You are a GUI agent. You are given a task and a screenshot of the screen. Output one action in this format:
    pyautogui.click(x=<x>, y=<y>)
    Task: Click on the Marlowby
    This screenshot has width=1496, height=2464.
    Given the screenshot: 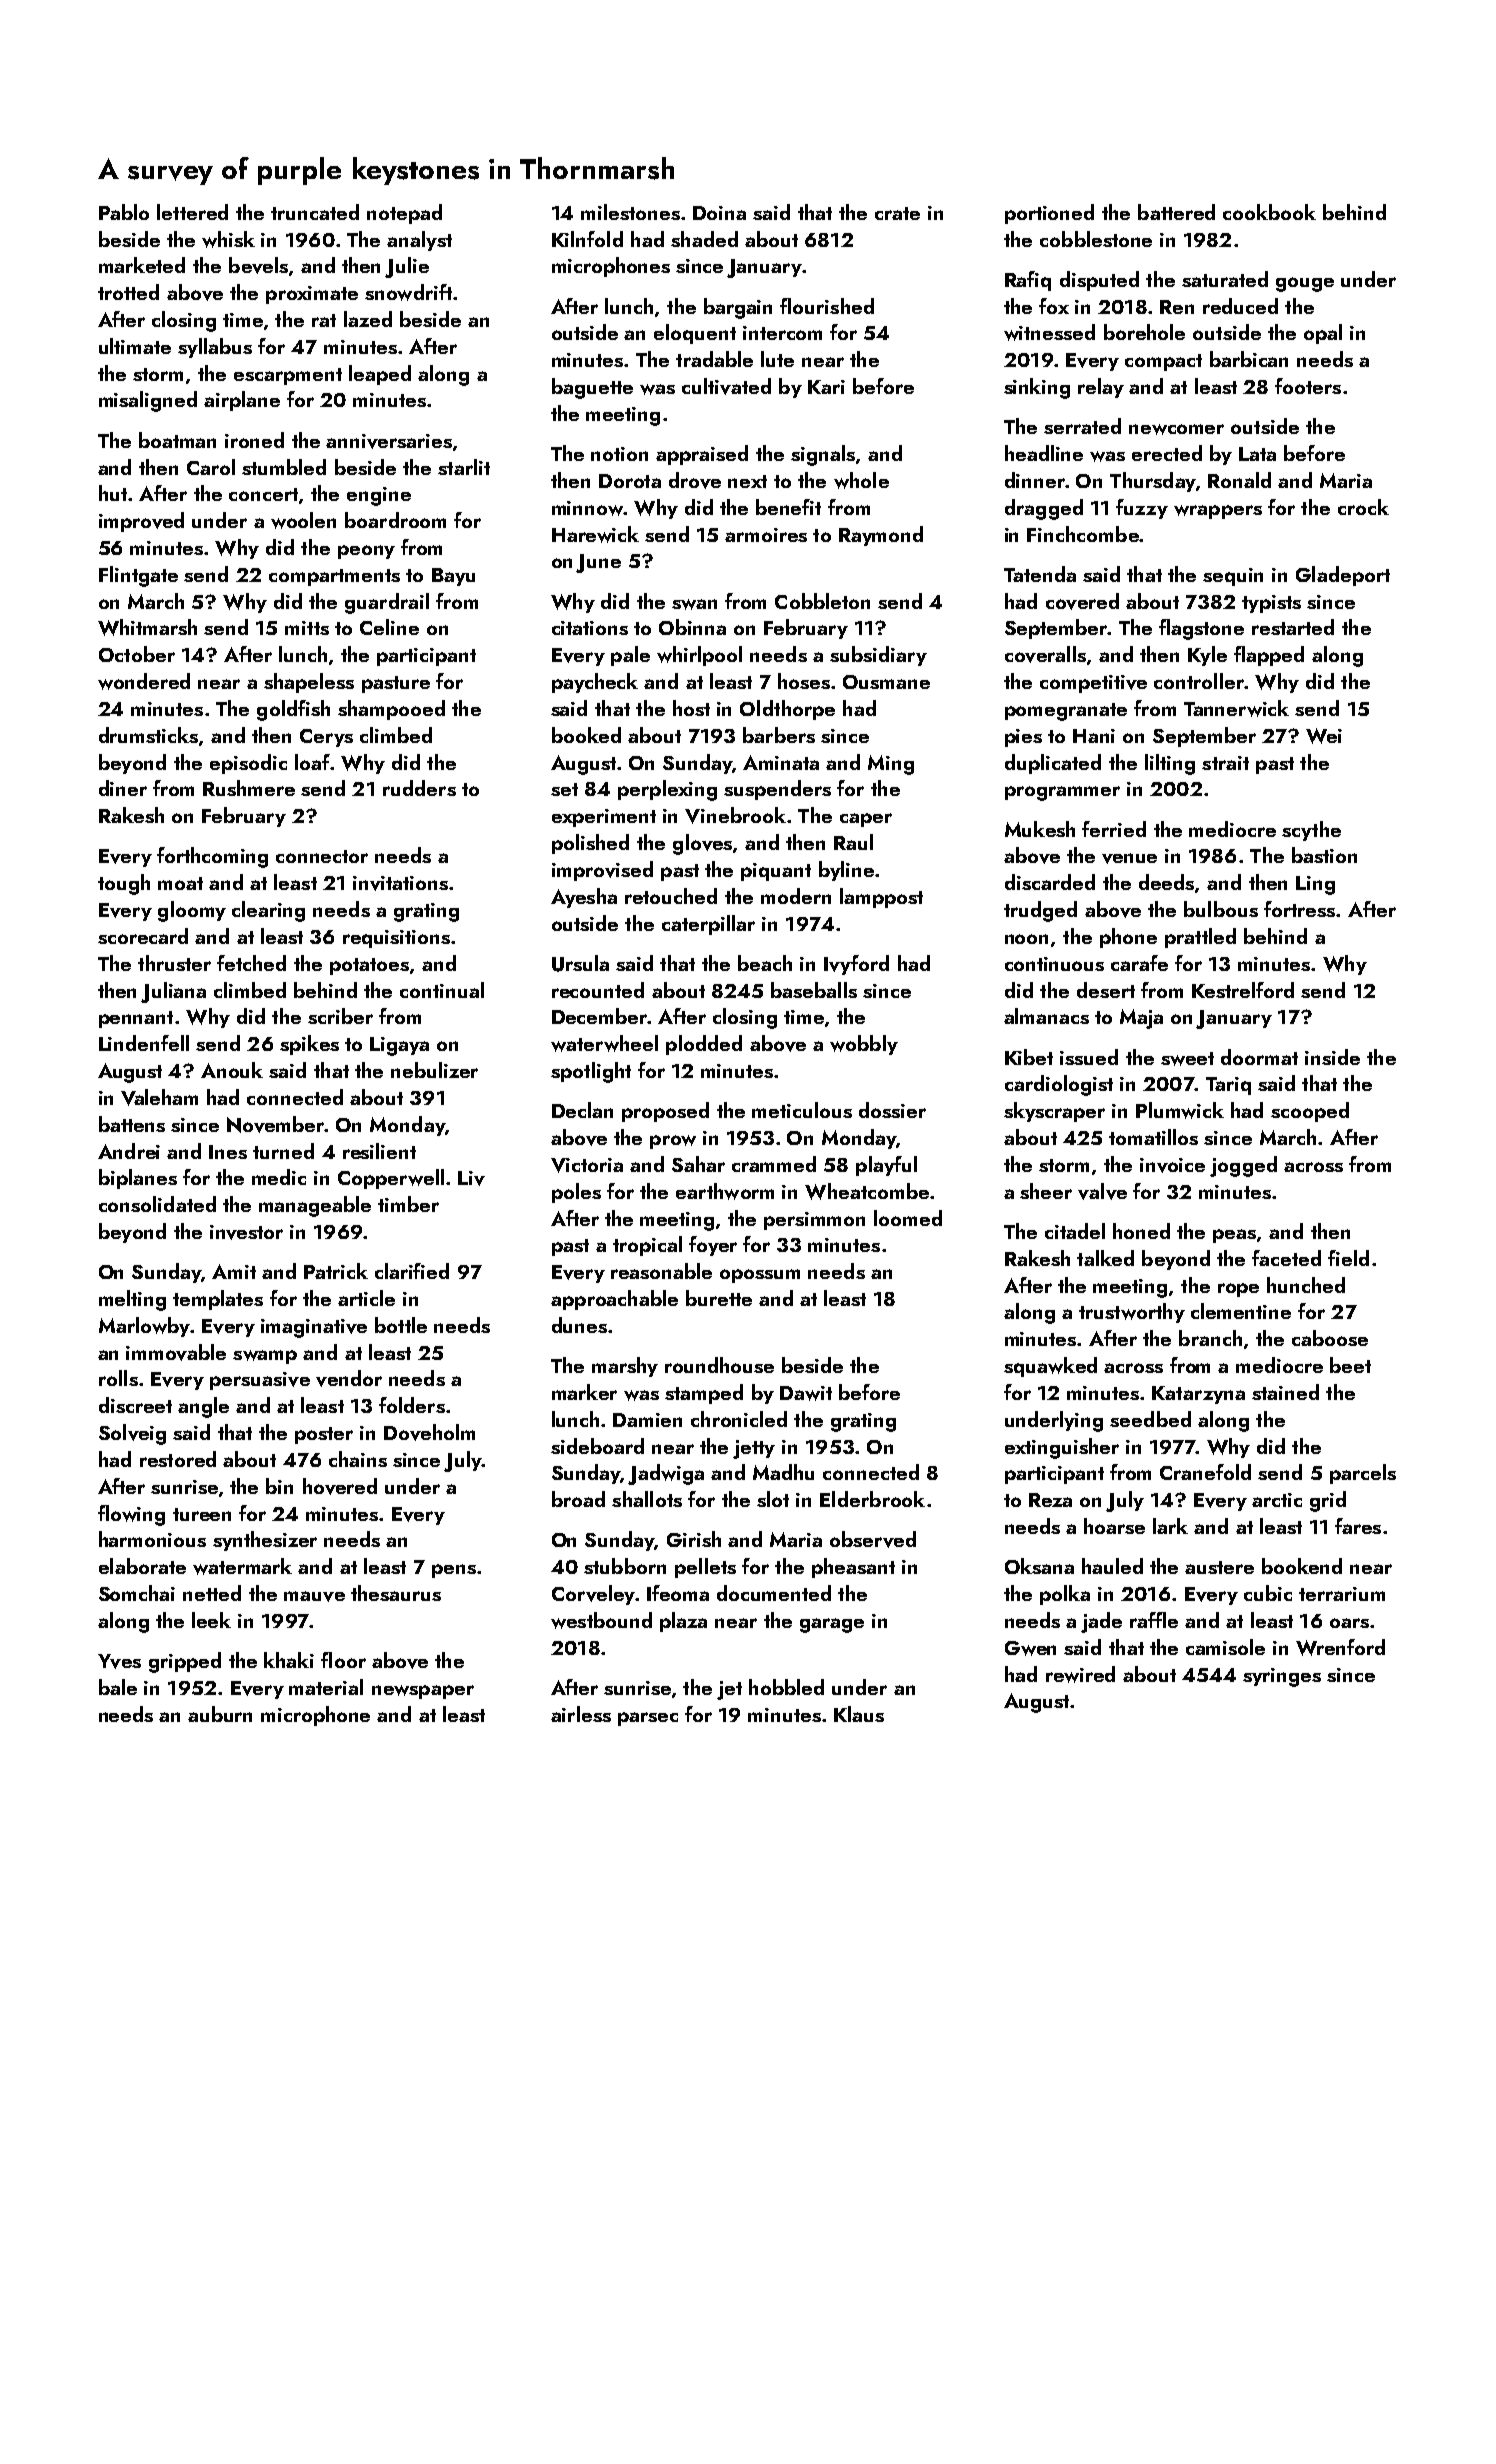 What is the action you would take?
    pyautogui.click(x=144, y=1327)
